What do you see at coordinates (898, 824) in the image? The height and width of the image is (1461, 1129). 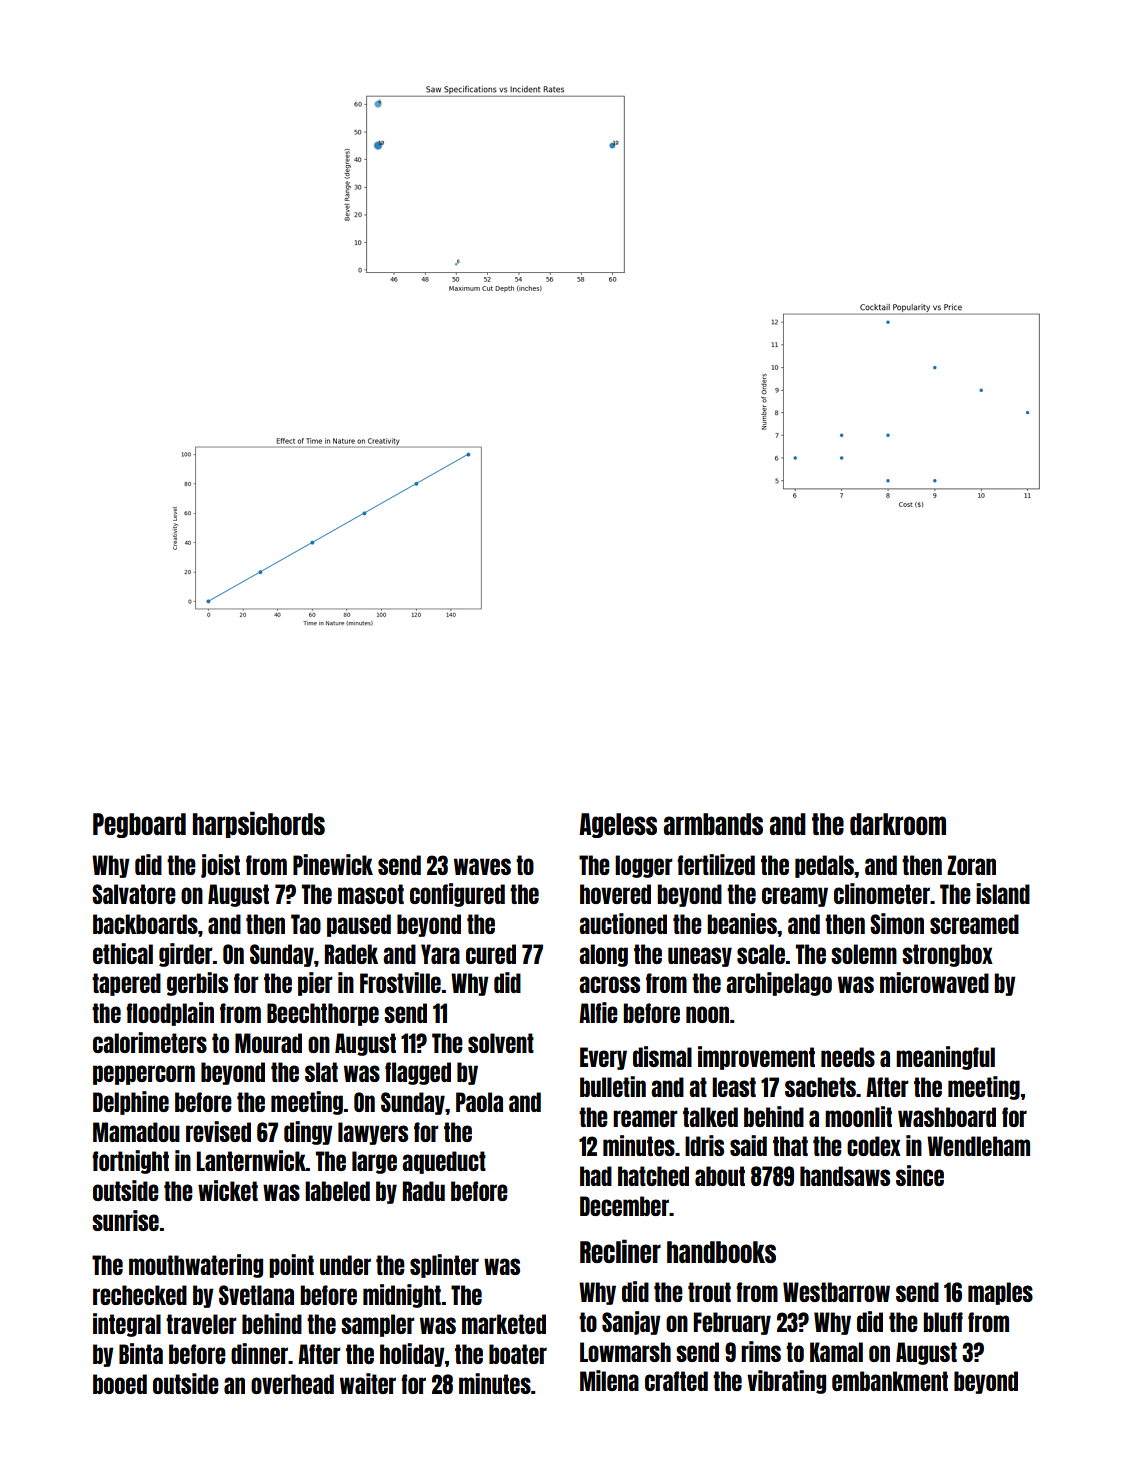 I see `darkroom` at bounding box center [898, 824].
